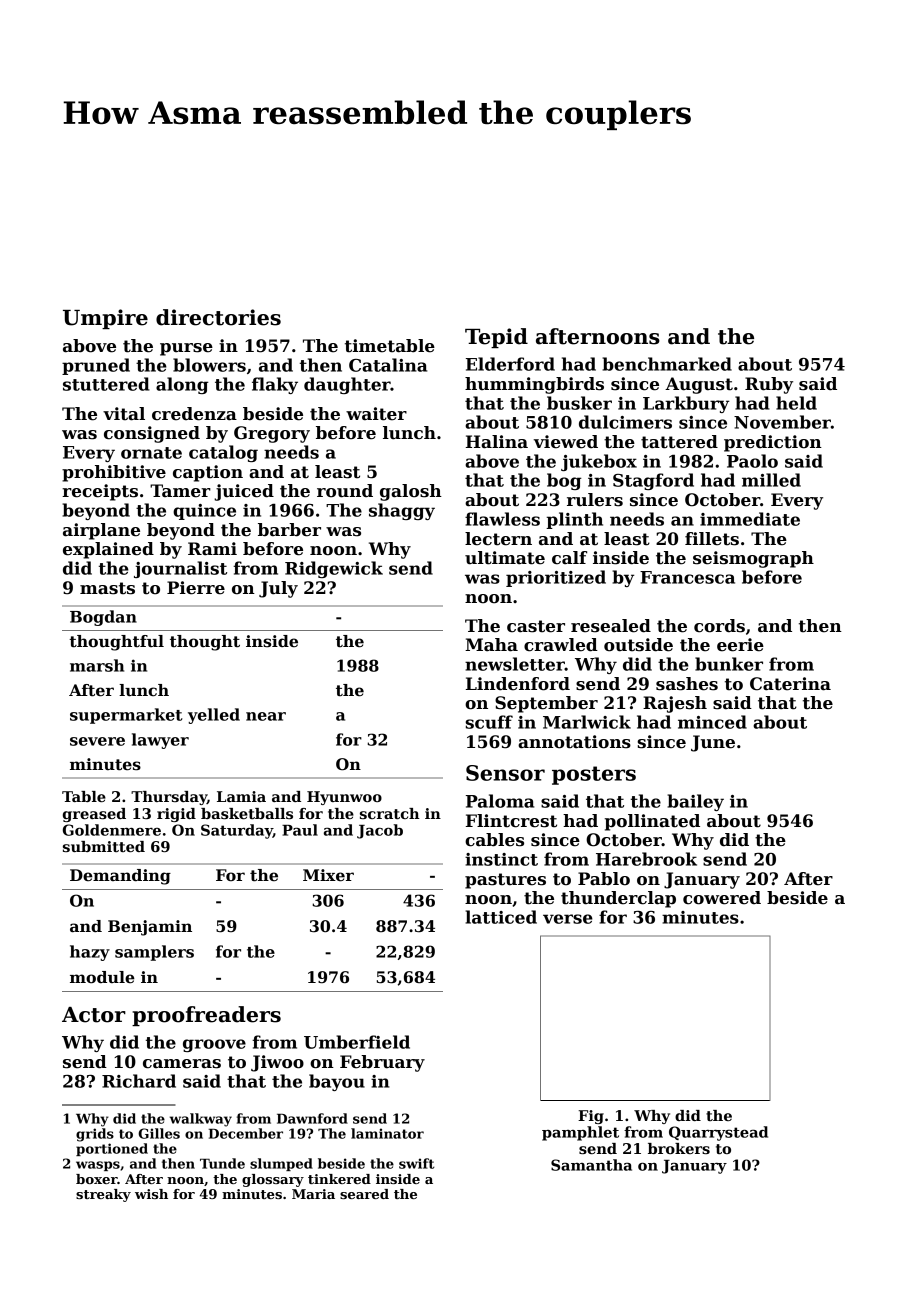 Image resolution: width=908 pixels, height=1316 pixels. I want to click on marsh, so click(97, 665).
